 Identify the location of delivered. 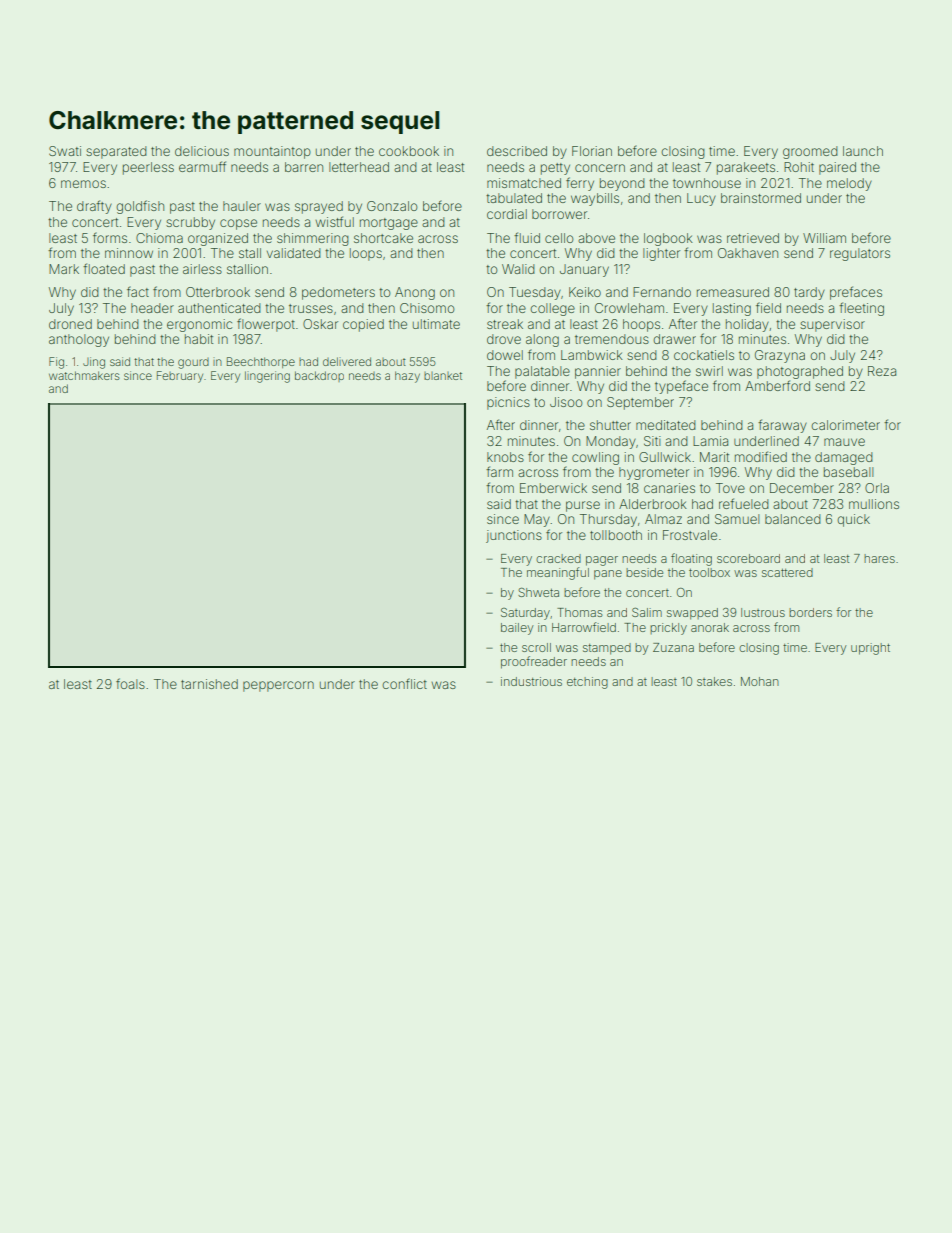
(347, 361).
